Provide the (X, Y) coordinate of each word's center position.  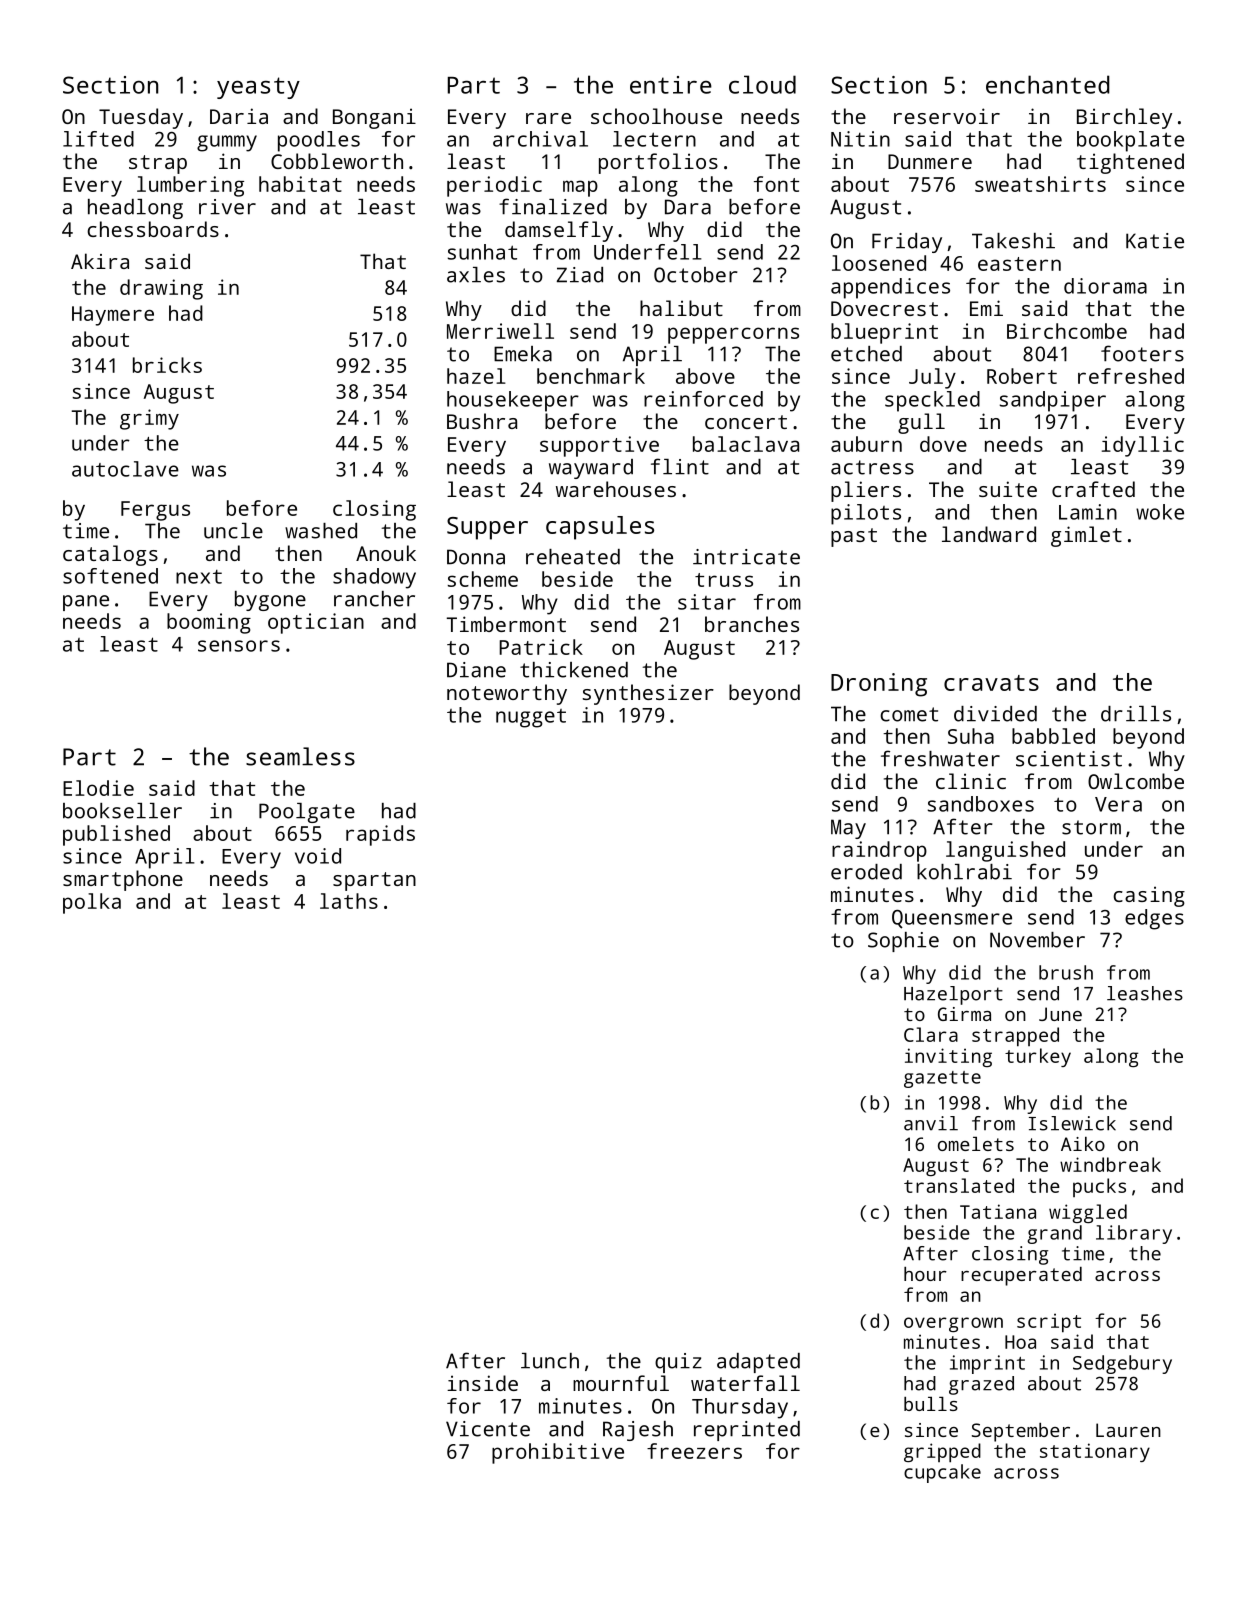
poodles (319, 141)
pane (86, 603)
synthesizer (648, 694)
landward (989, 534)
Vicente (488, 1429)
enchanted (1048, 84)
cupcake (942, 1473)
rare (548, 118)
